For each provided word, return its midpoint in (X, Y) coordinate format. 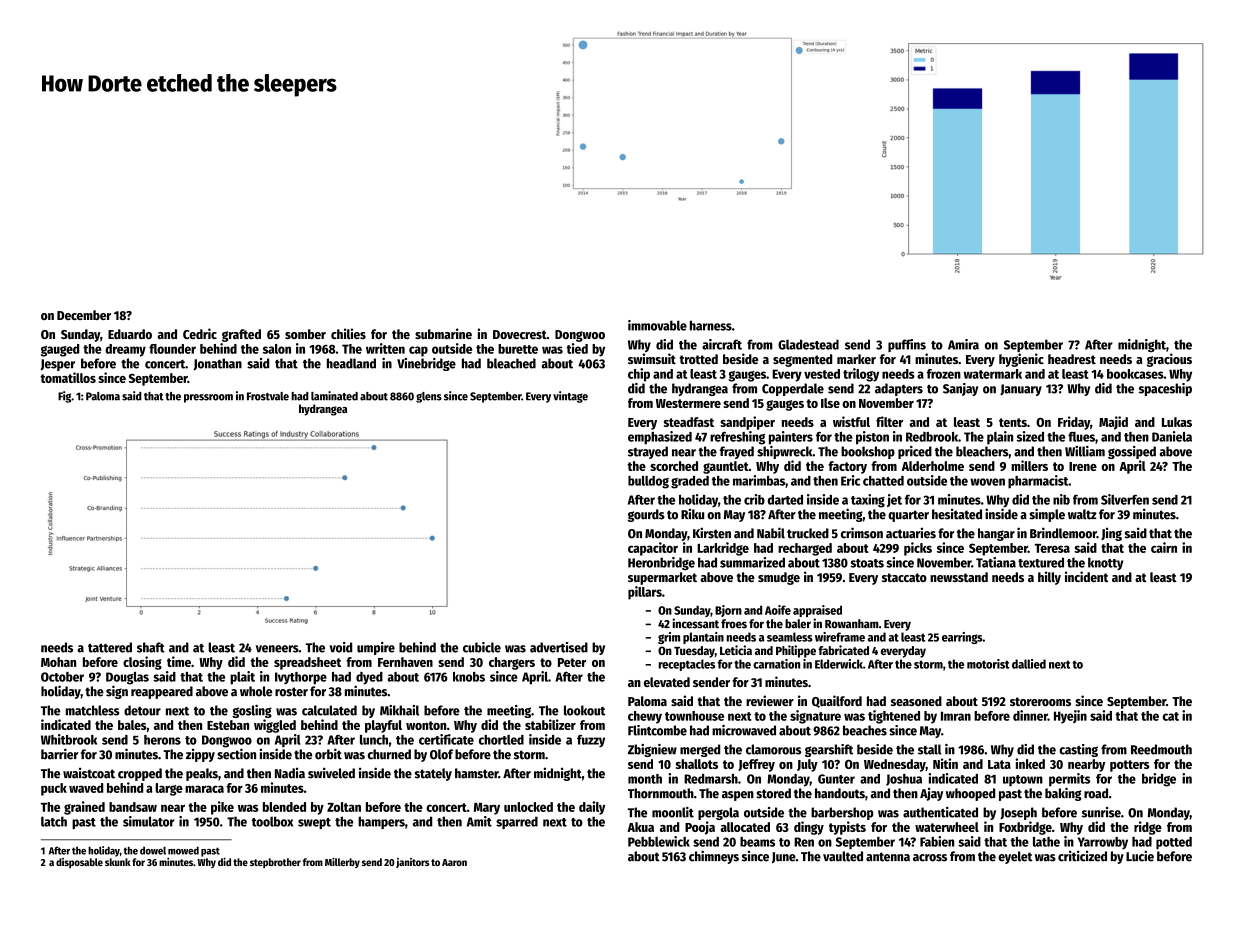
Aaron (454, 862)
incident (1086, 576)
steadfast (689, 422)
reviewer (770, 700)
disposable (79, 863)
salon (277, 349)
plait (242, 678)
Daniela (1172, 436)
